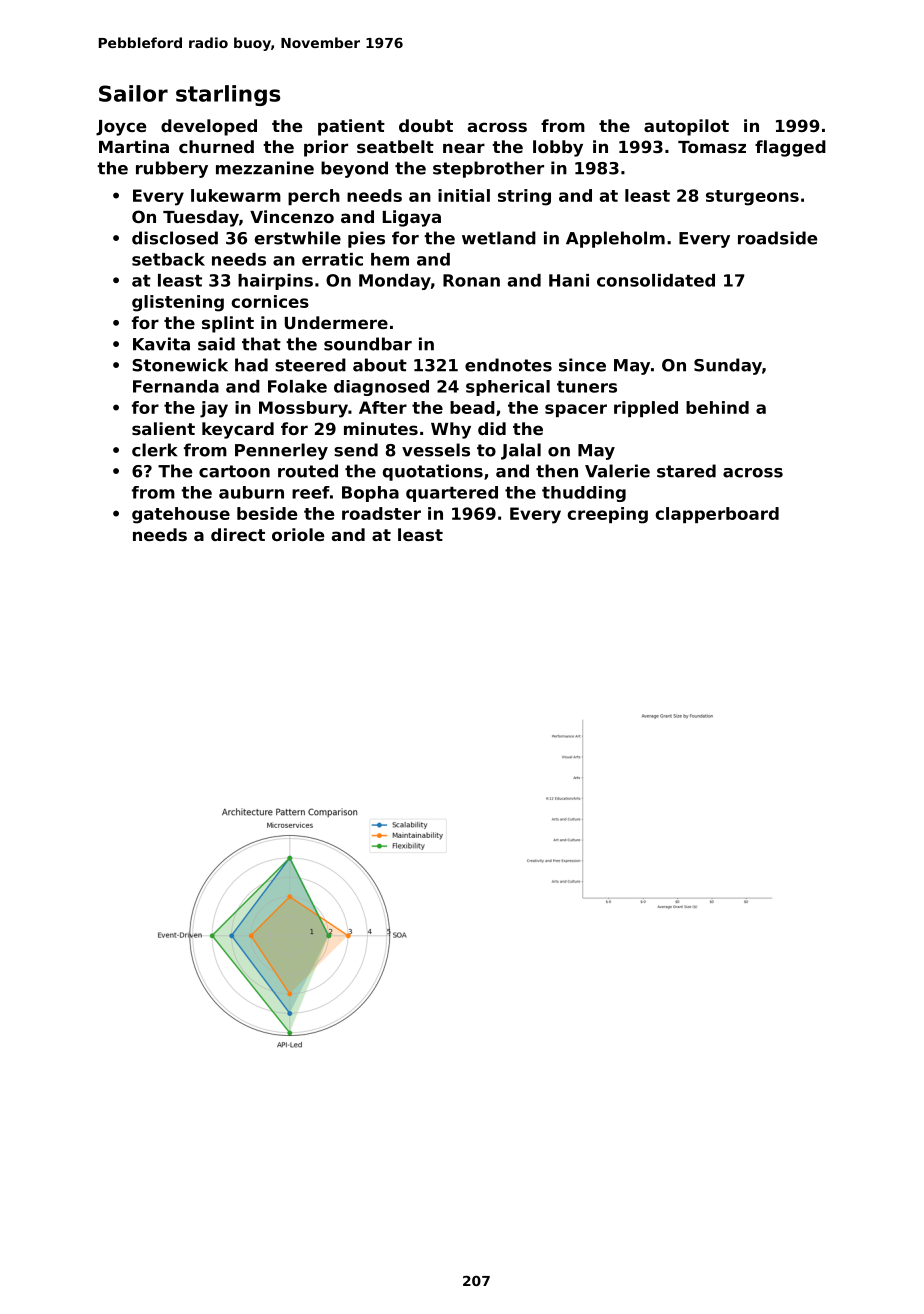  Describe the element at coordinates (790, 148) in the page. I see `flagged` at that location.
